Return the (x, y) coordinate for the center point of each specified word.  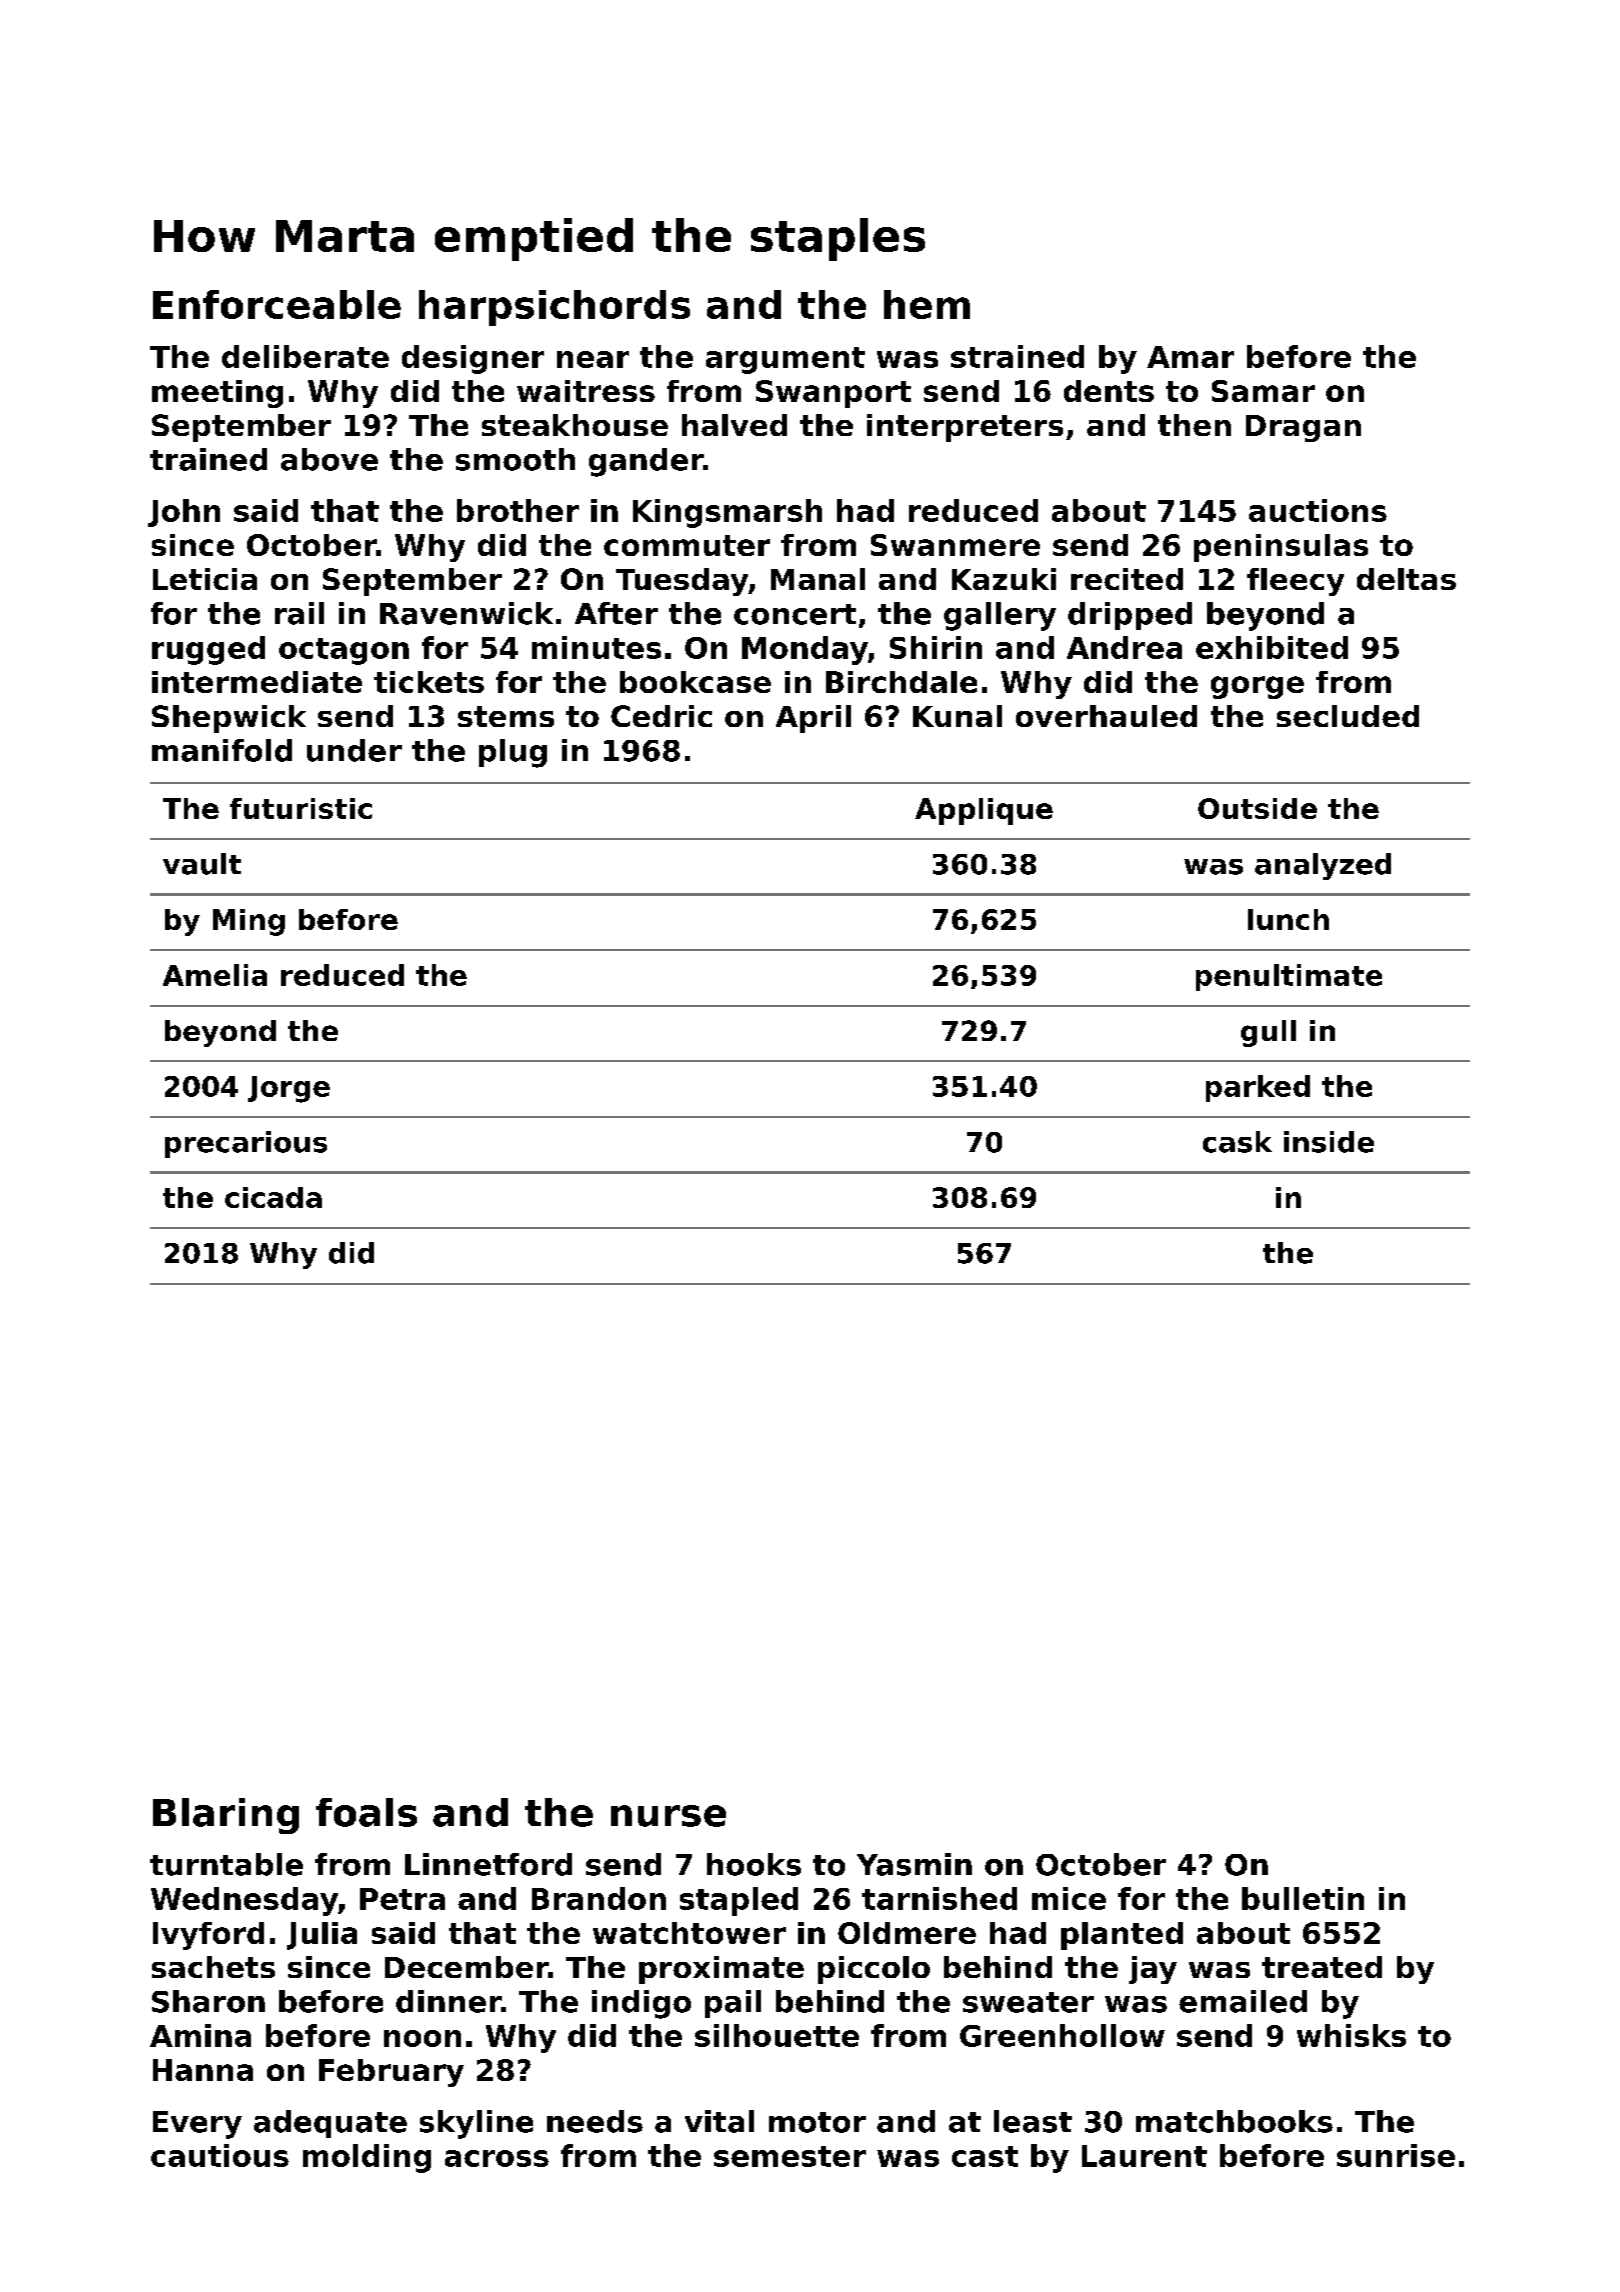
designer (473, 359)
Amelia (215, 975)
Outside (1257, 808)
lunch (1288, 919)
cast (985, 2156)
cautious (220, 2155)
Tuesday (682, 582)
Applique (984, 811)
